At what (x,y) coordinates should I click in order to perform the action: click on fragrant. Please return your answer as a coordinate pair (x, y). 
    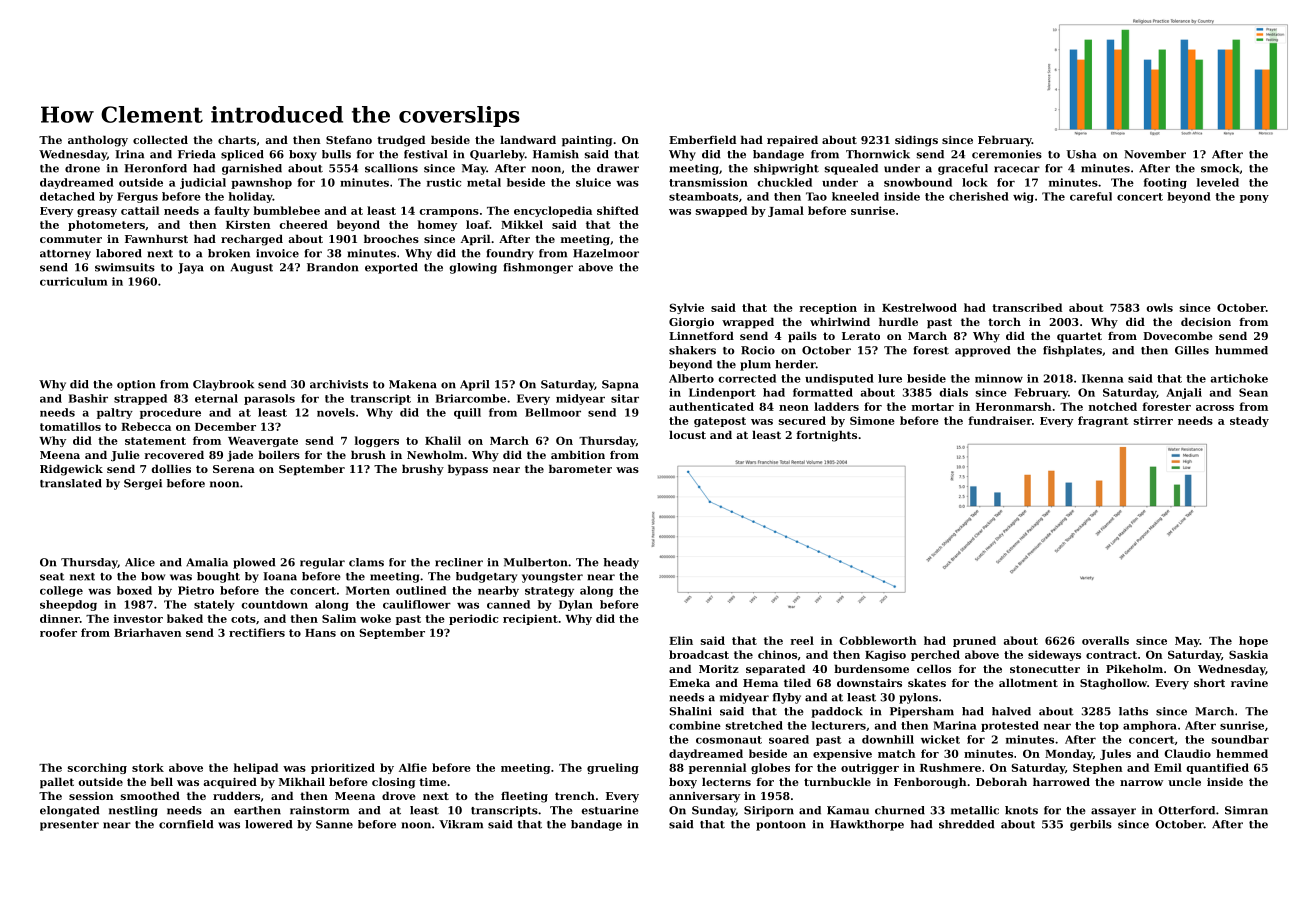
    Looking at the image, I should click on (1103, 421).
